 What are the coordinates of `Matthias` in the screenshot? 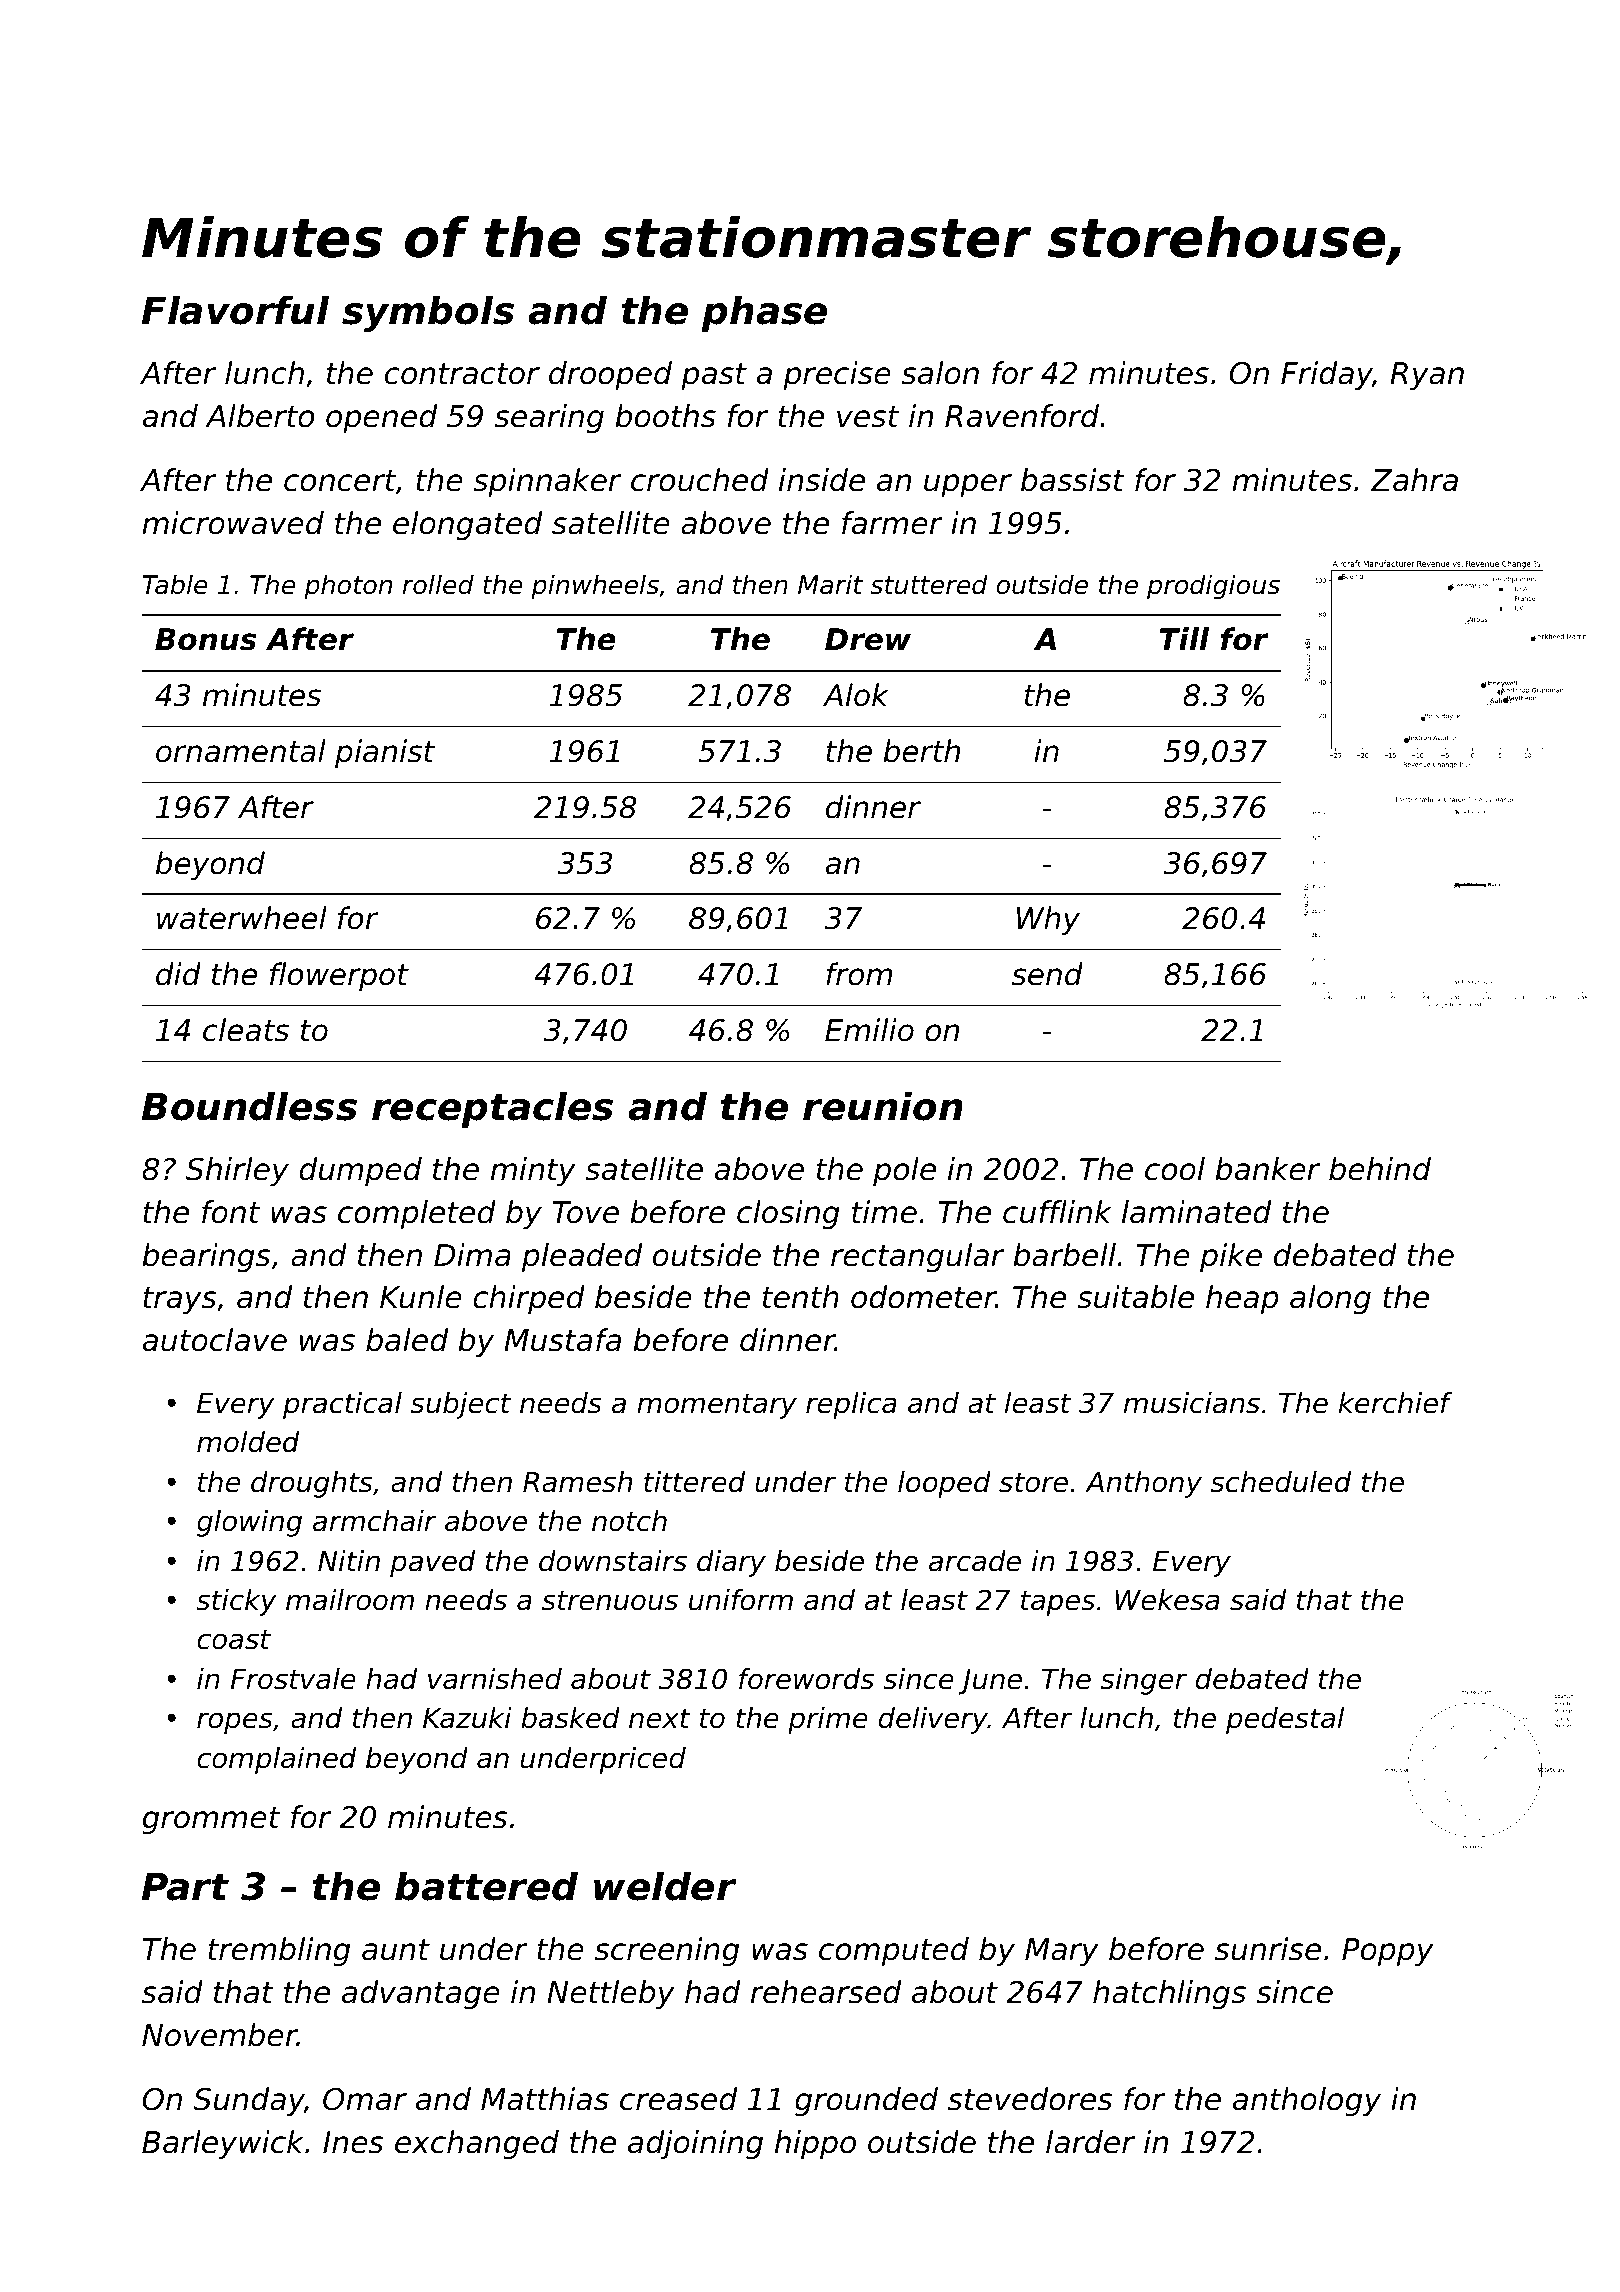 It's located at (545, 2099).
